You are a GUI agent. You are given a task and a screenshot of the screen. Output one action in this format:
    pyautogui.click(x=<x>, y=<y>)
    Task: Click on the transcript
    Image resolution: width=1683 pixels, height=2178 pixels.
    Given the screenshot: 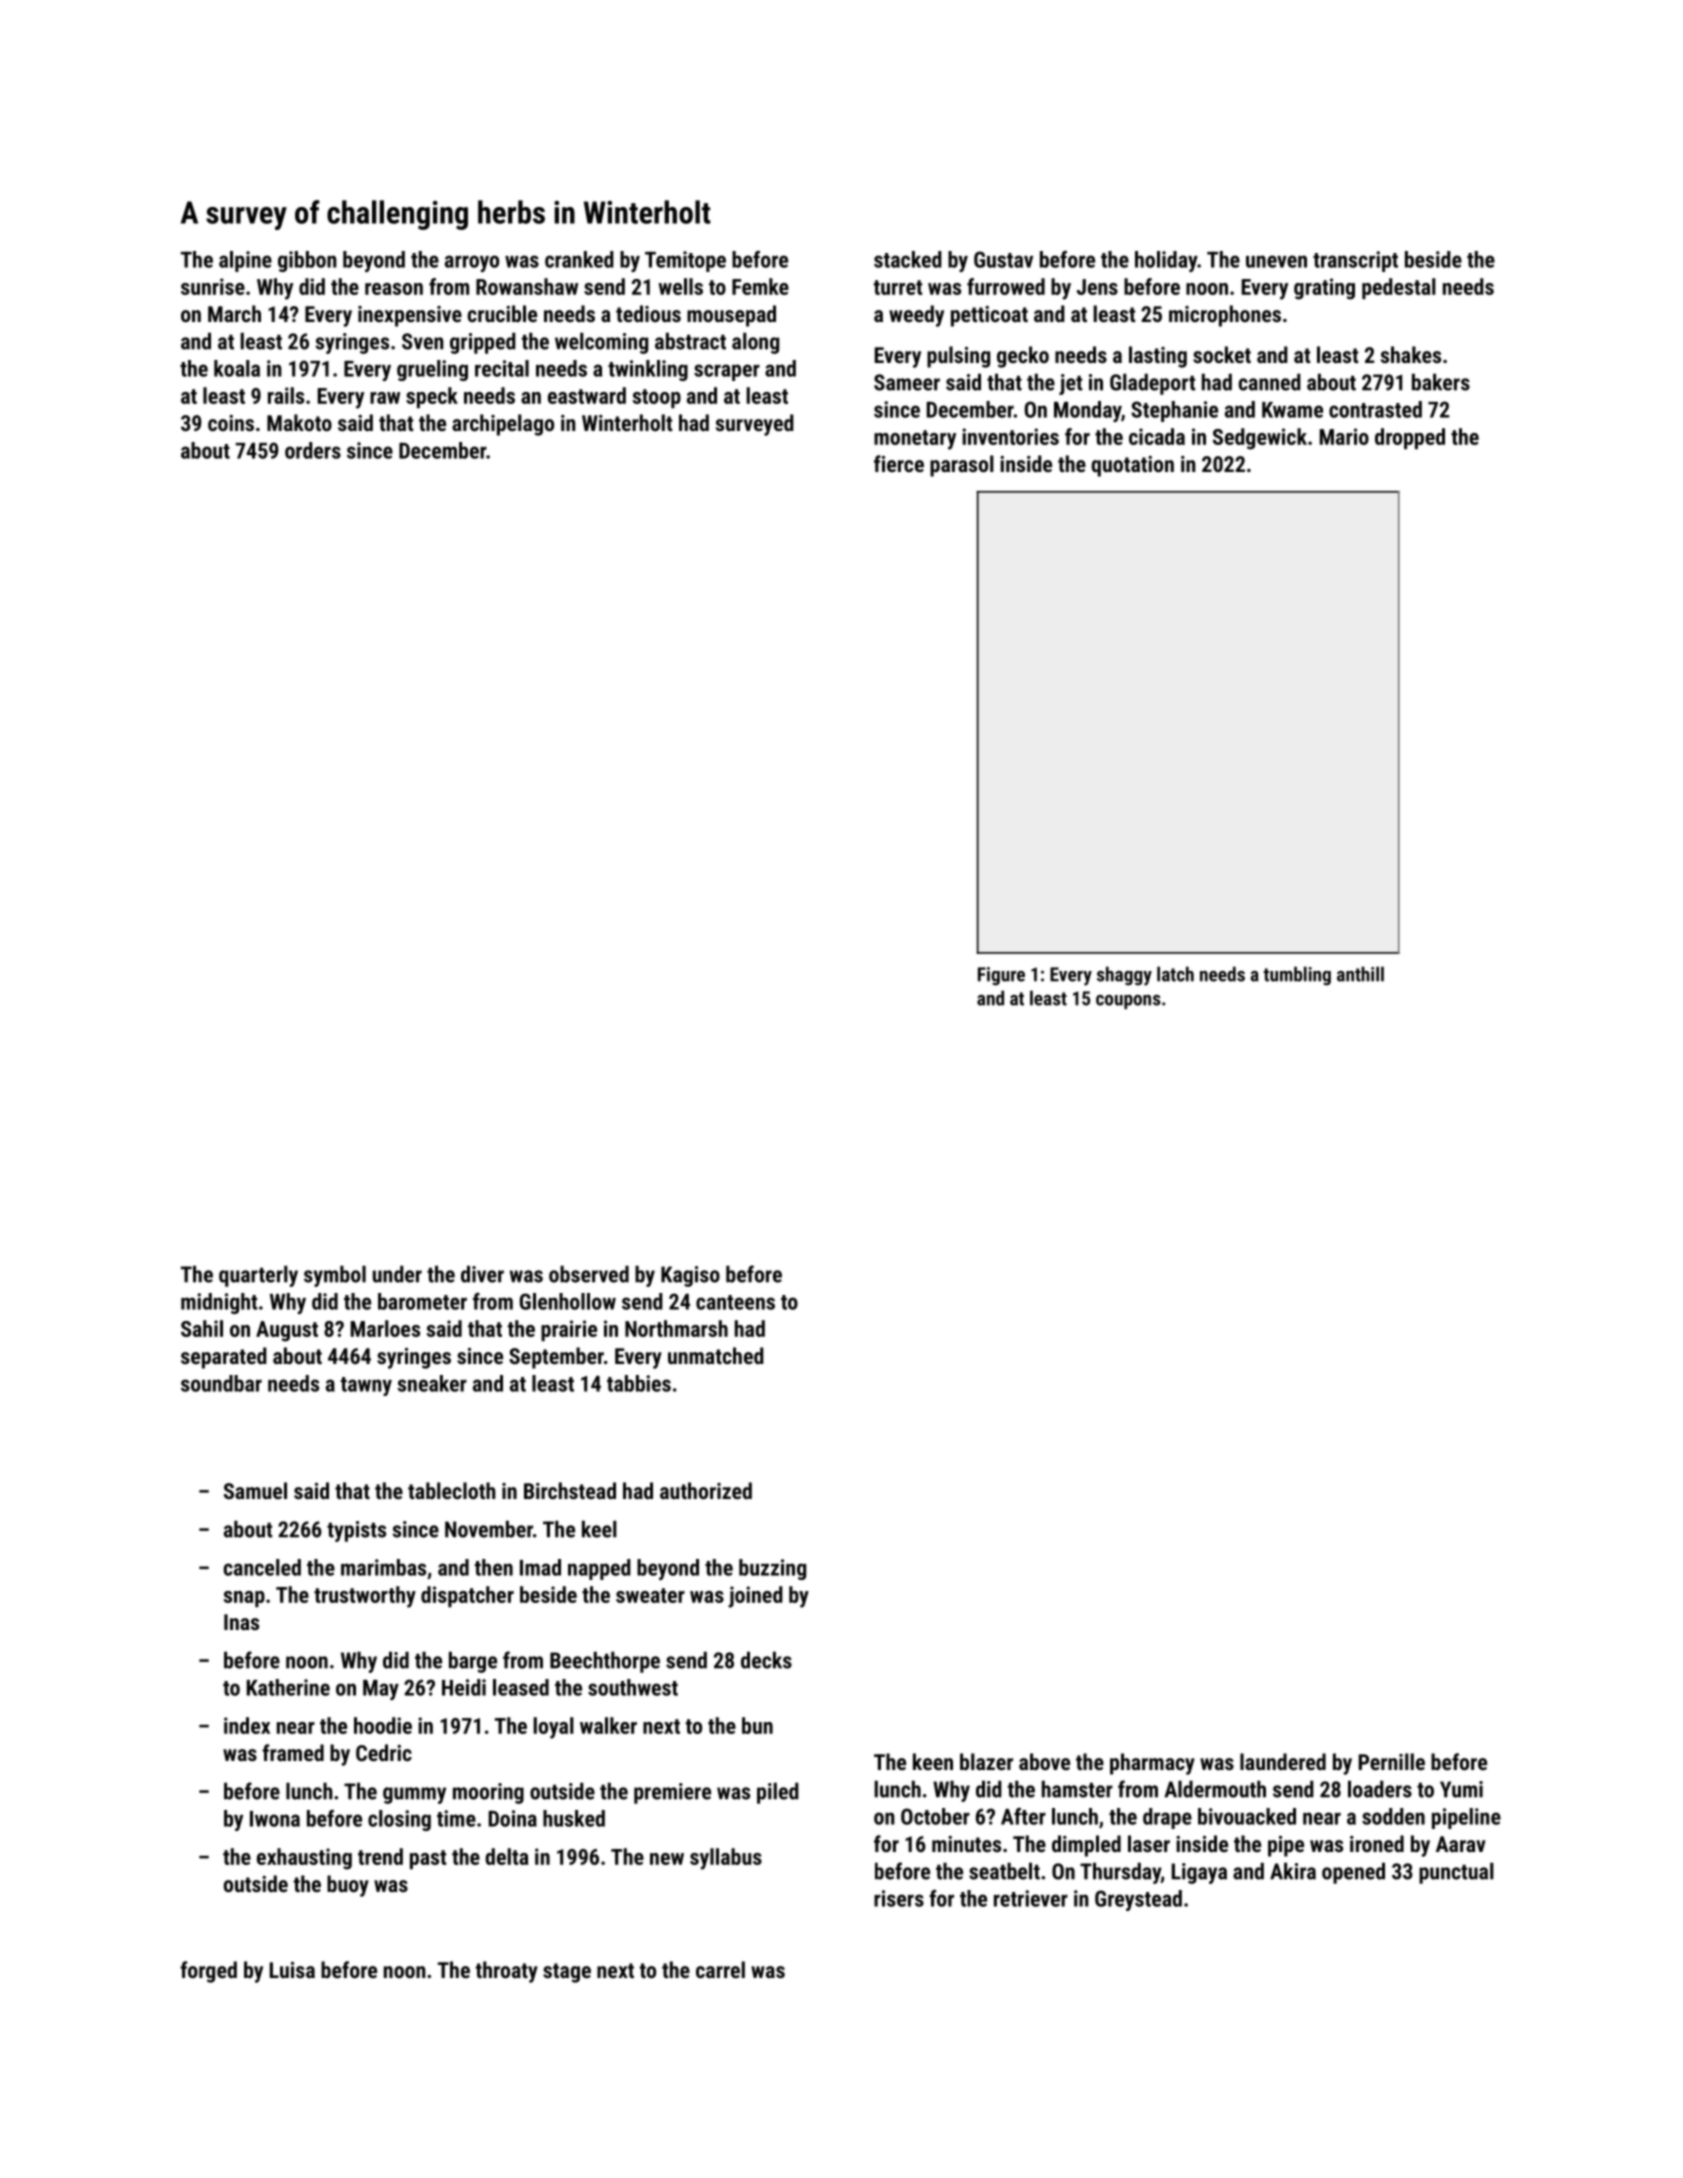 What is the action you would take?
    pyautogui.click(x=1355, y=261)
